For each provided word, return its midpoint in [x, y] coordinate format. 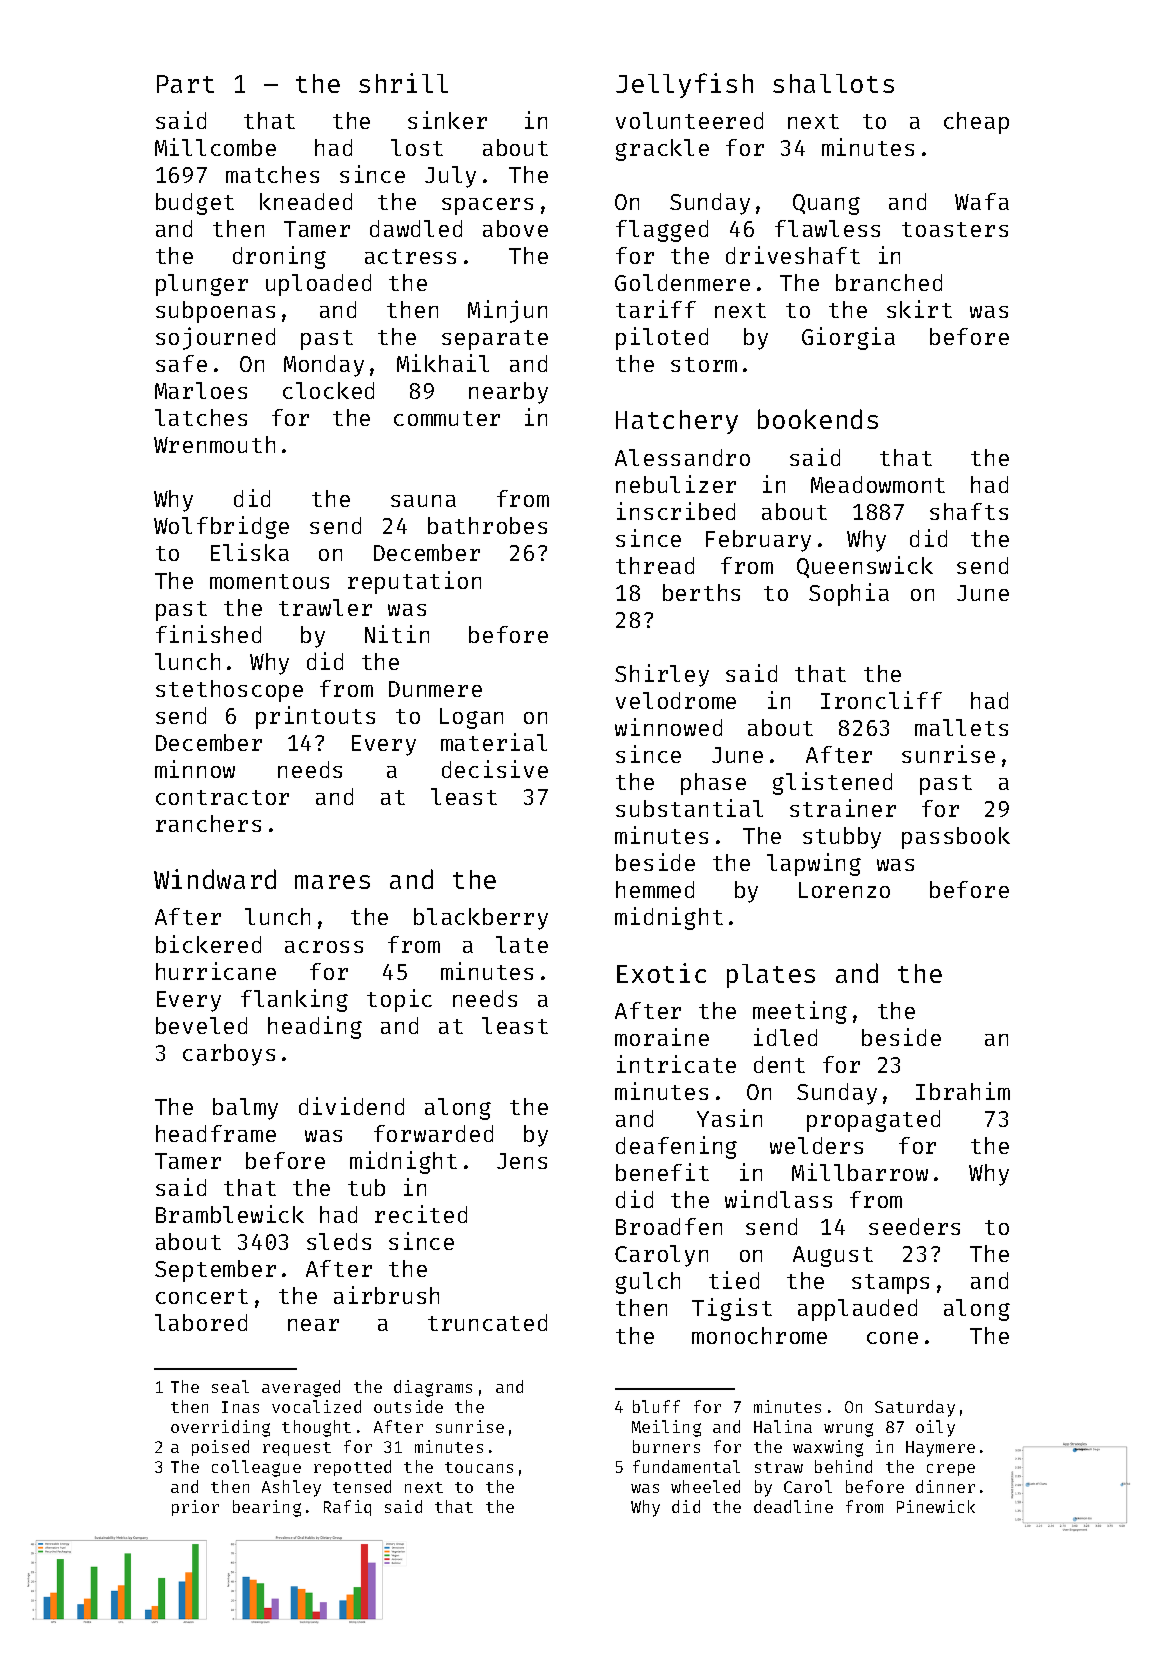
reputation [414, 582]
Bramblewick [230, 1214]
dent [779, 1064]
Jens [522, 1161]
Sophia [849, 594]
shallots [833, 83]
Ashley [291, 1488]
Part [185, 84]
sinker [447, 120]
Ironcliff [881, 700]
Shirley [662, 675]
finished [208, 634]
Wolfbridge [221, 527]
